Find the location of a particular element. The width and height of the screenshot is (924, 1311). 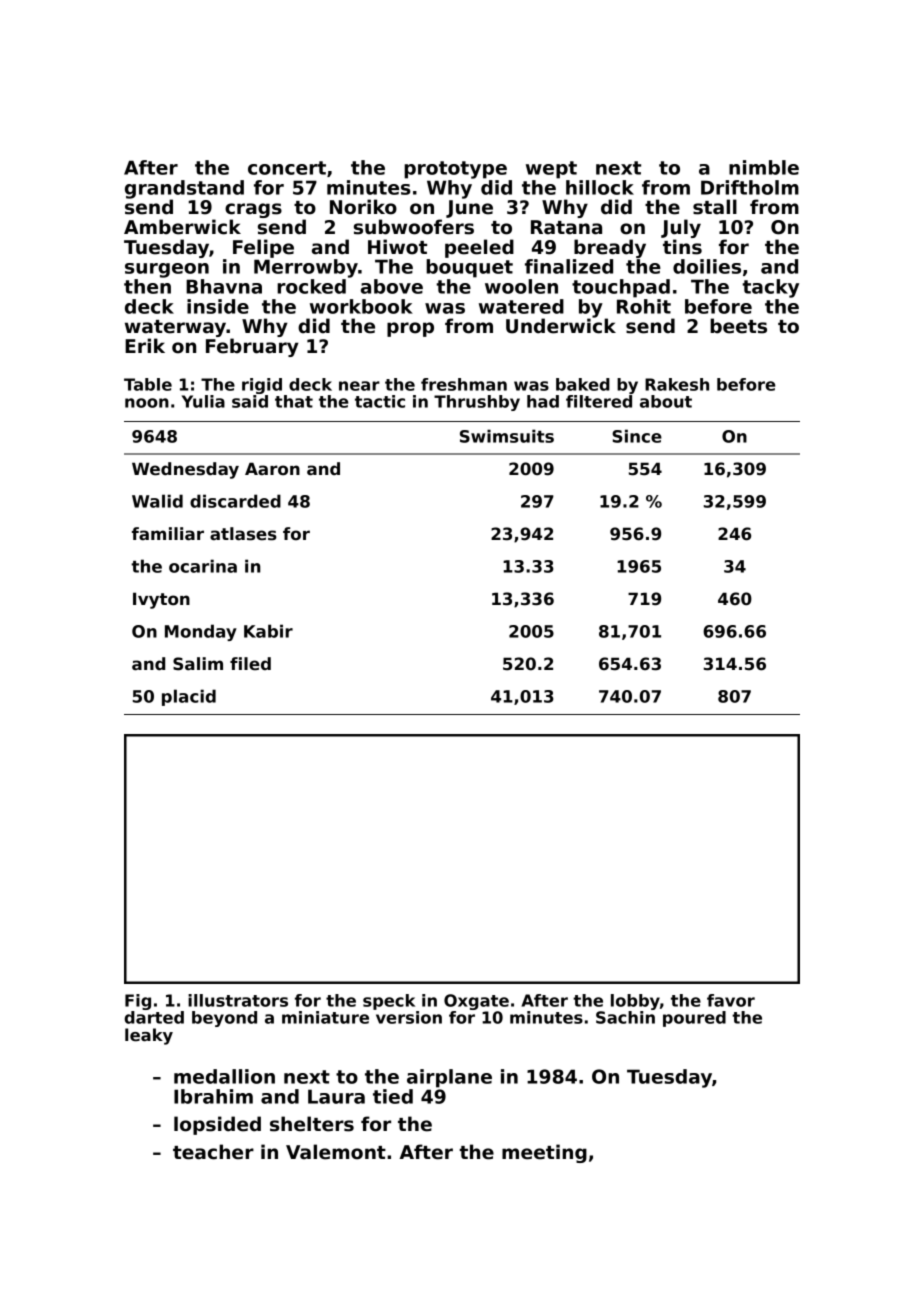

teacher is located at coordinates (213, 1152).
